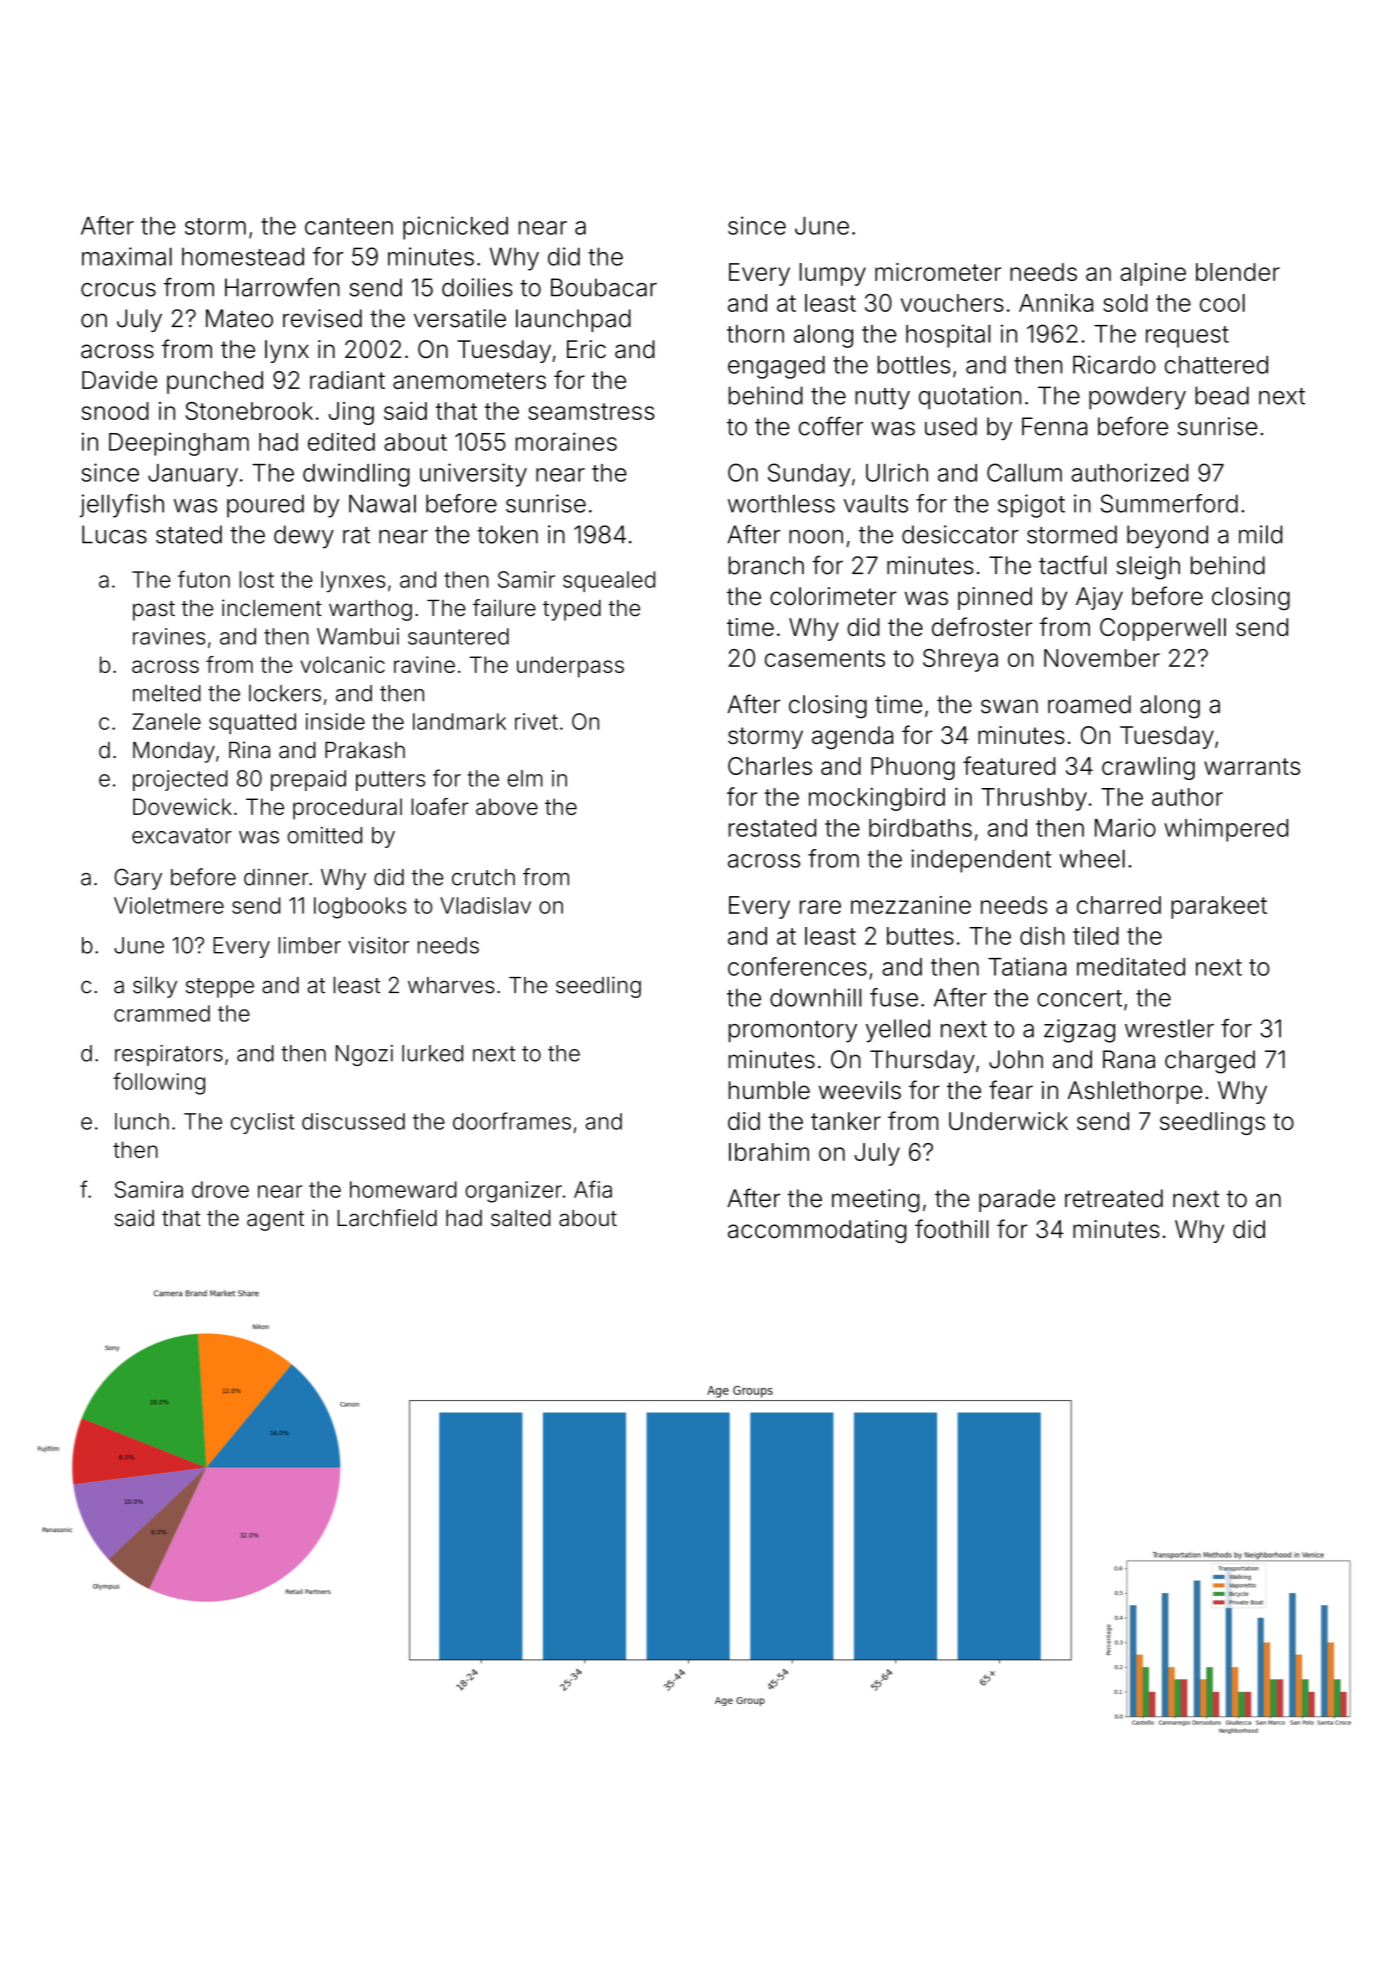  What do you see at coordinates (1238, 272) in the document?
I see `blender` at bounding box center [1238, 272].
